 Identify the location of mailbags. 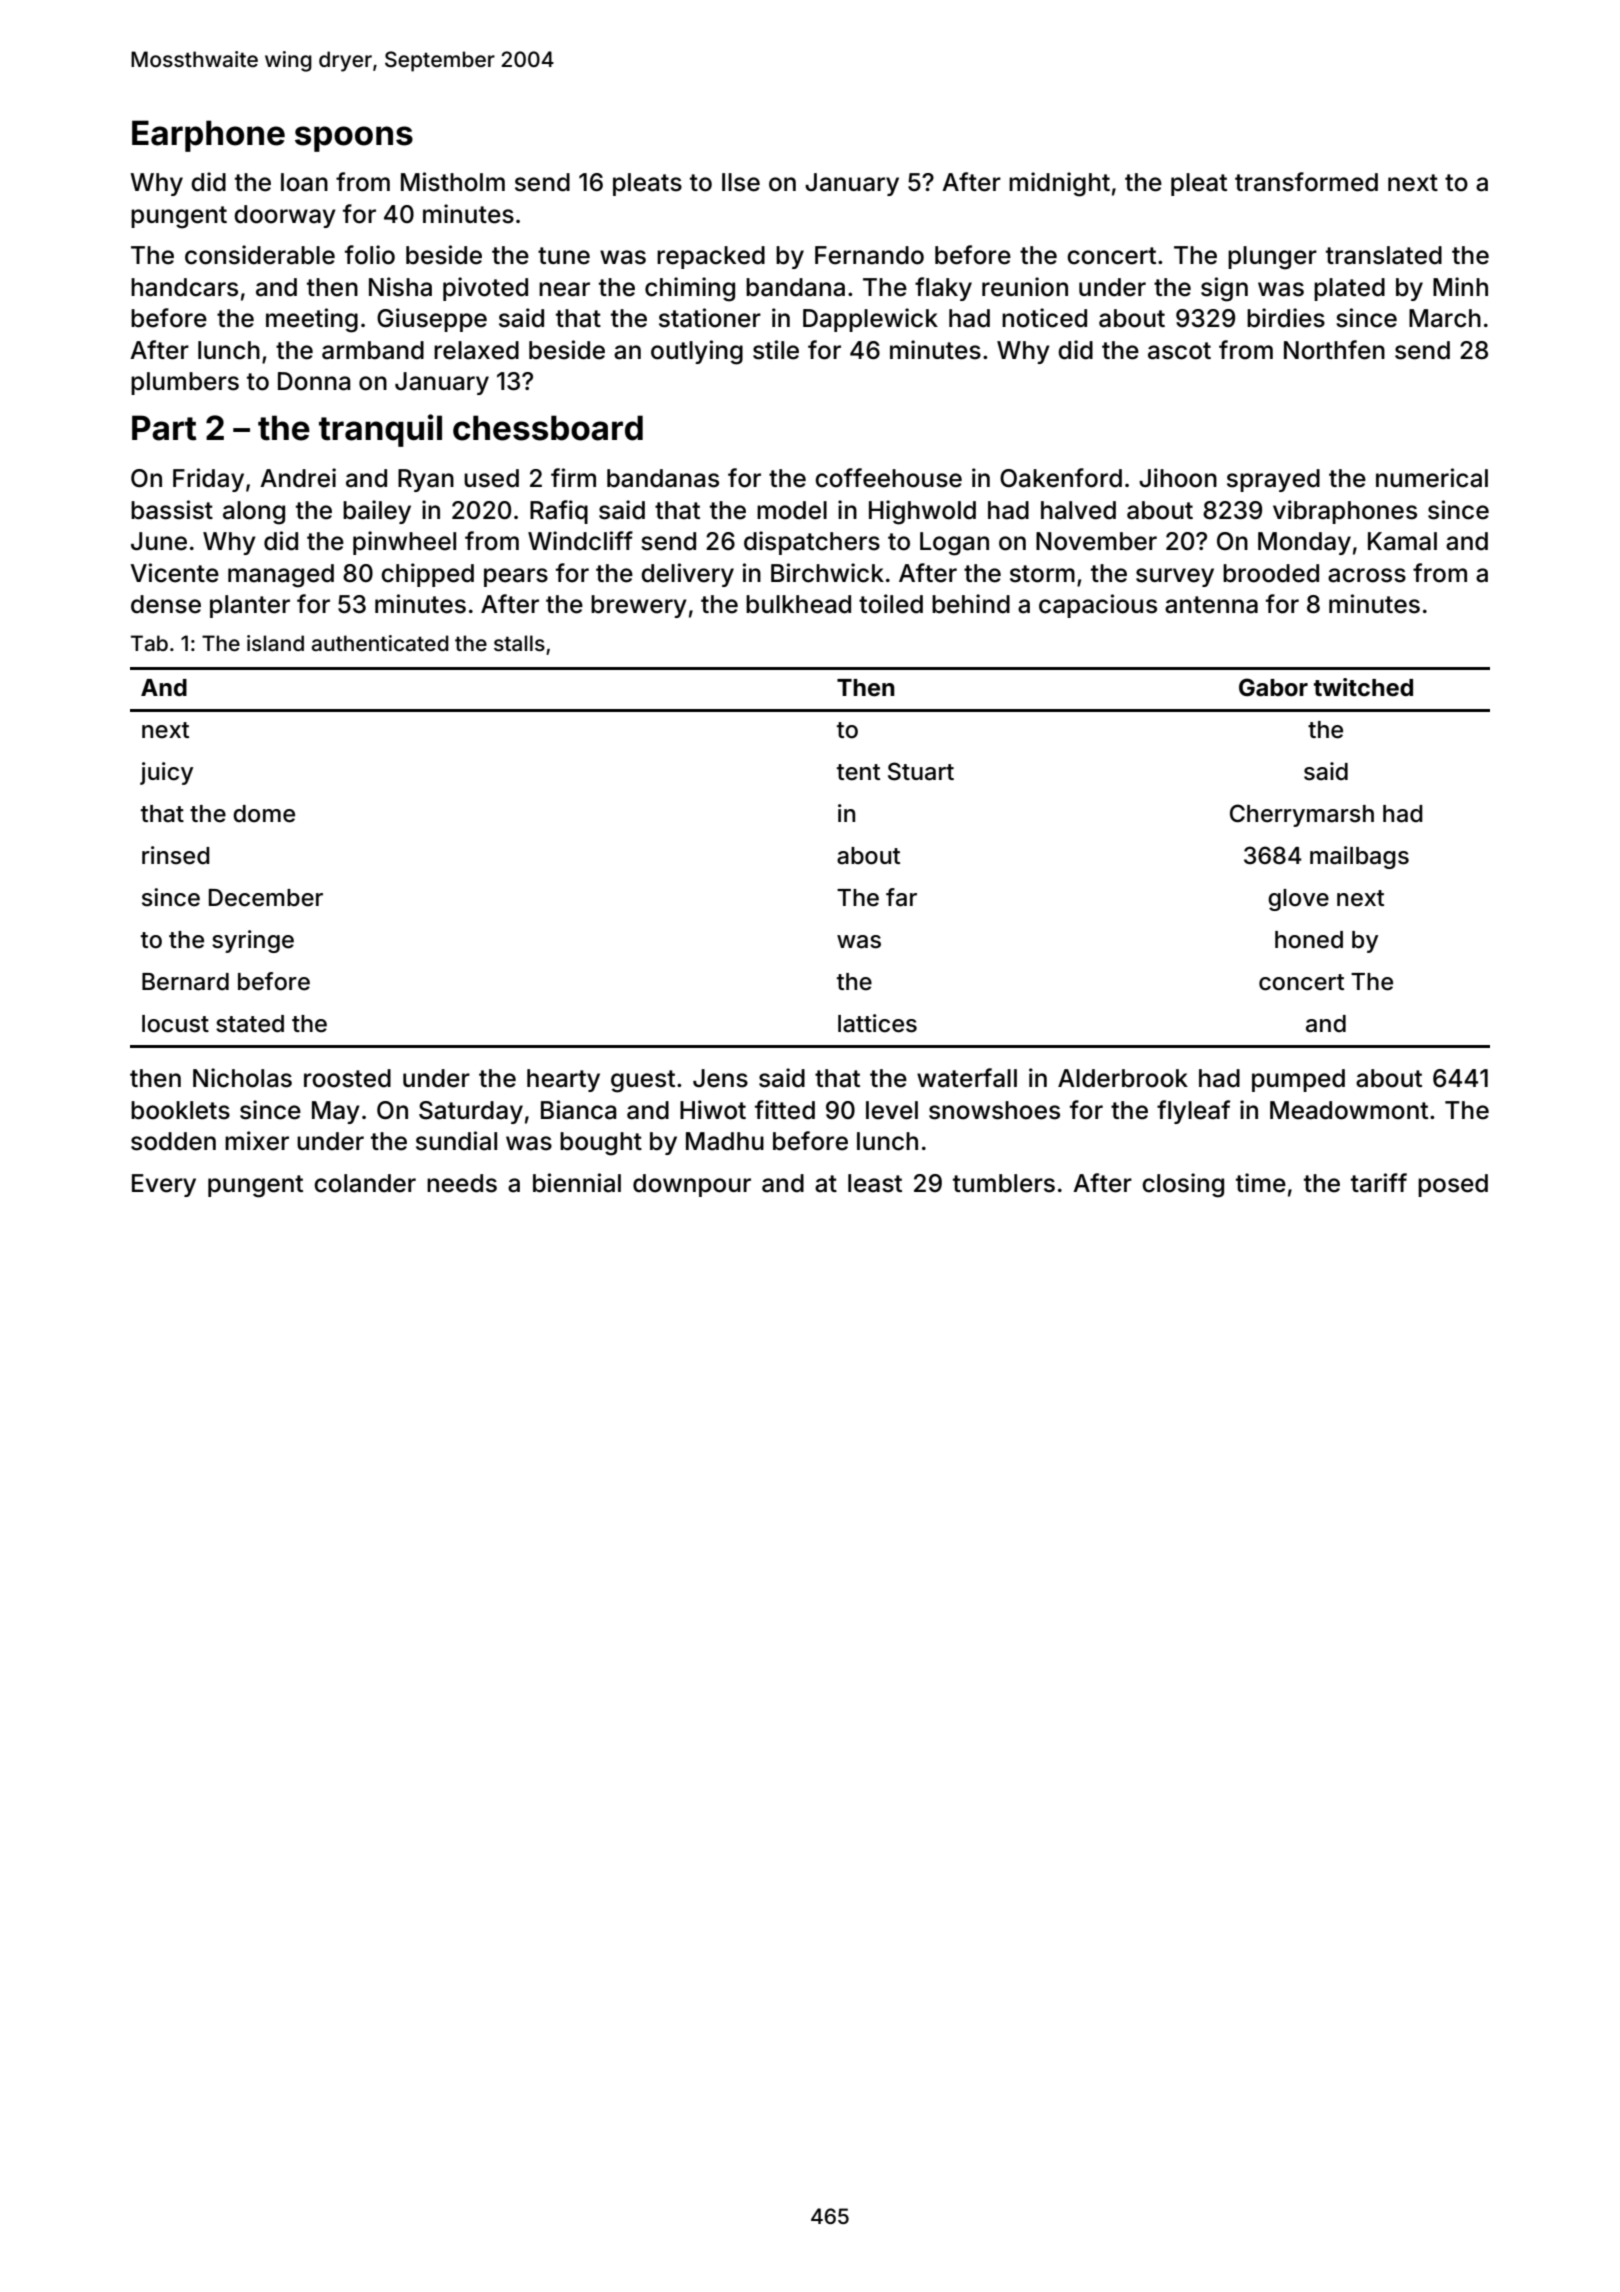
(1359, 857).
